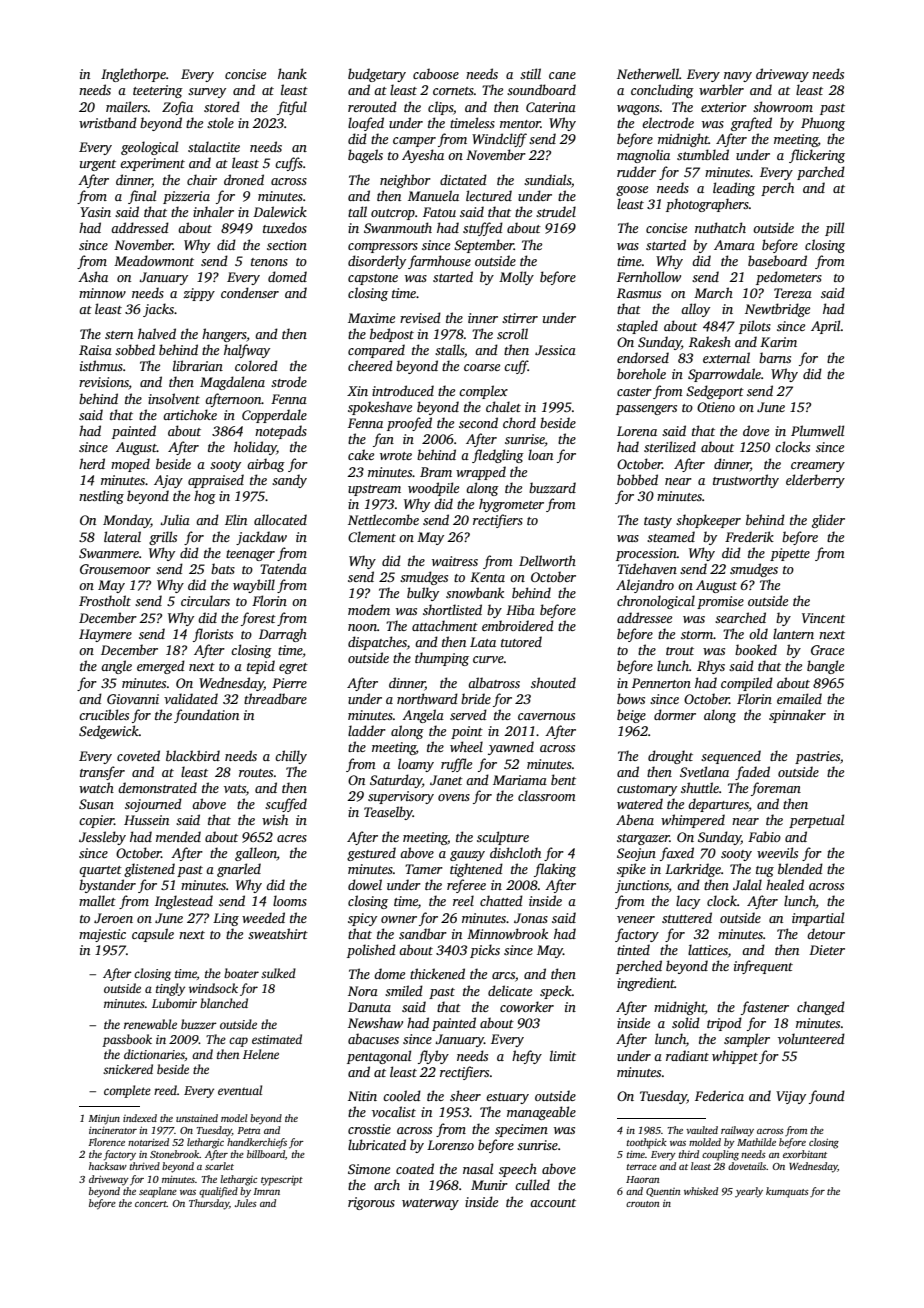  What do you see at coordinates (388, 813) in the document?
I see `Teaselby` at bounding box center [388, 813].
